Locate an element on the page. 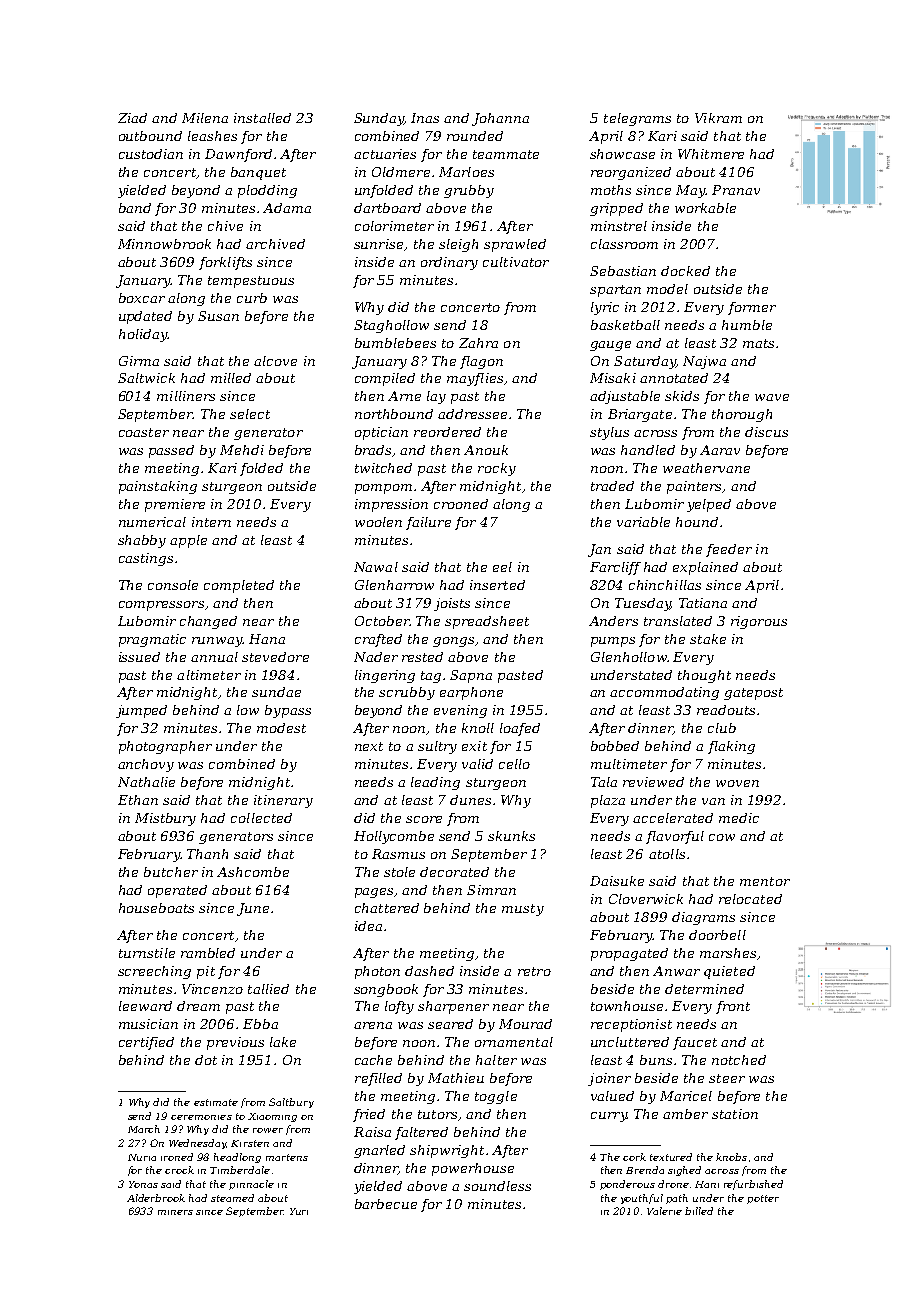 This document has height=1316, width=908. steer is located at coordinates (727, 1078).
